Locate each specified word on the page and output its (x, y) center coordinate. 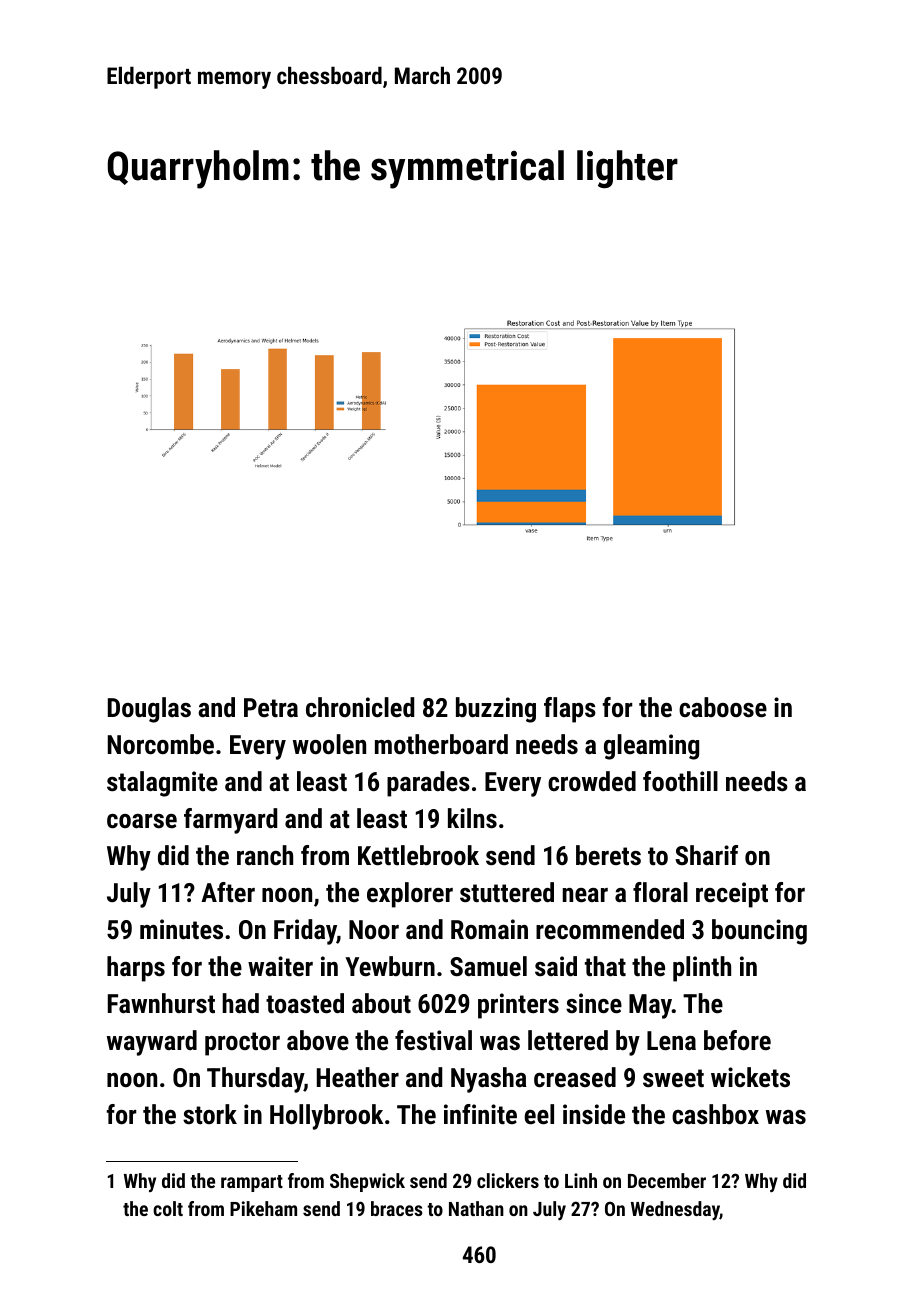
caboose (723, 707)
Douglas (149, 710)
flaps (570, 710)
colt (168, 1208)
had (240, 1003)
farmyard (230, 821)
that (605, 966)
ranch (265, 855)
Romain (489, 929)
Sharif (706, 855)
